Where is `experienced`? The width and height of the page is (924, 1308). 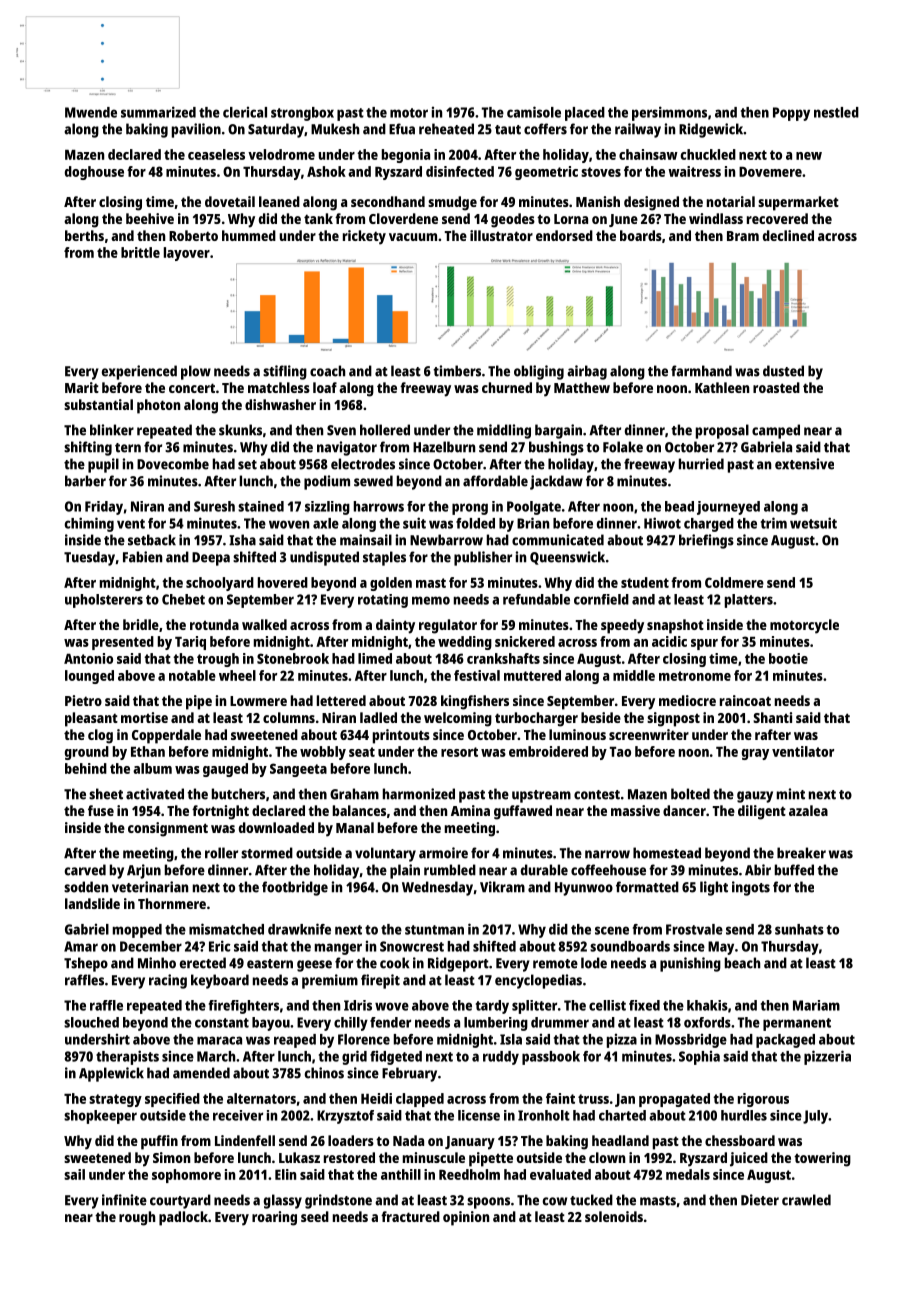 experienced is located at coordinates (139, 372).
